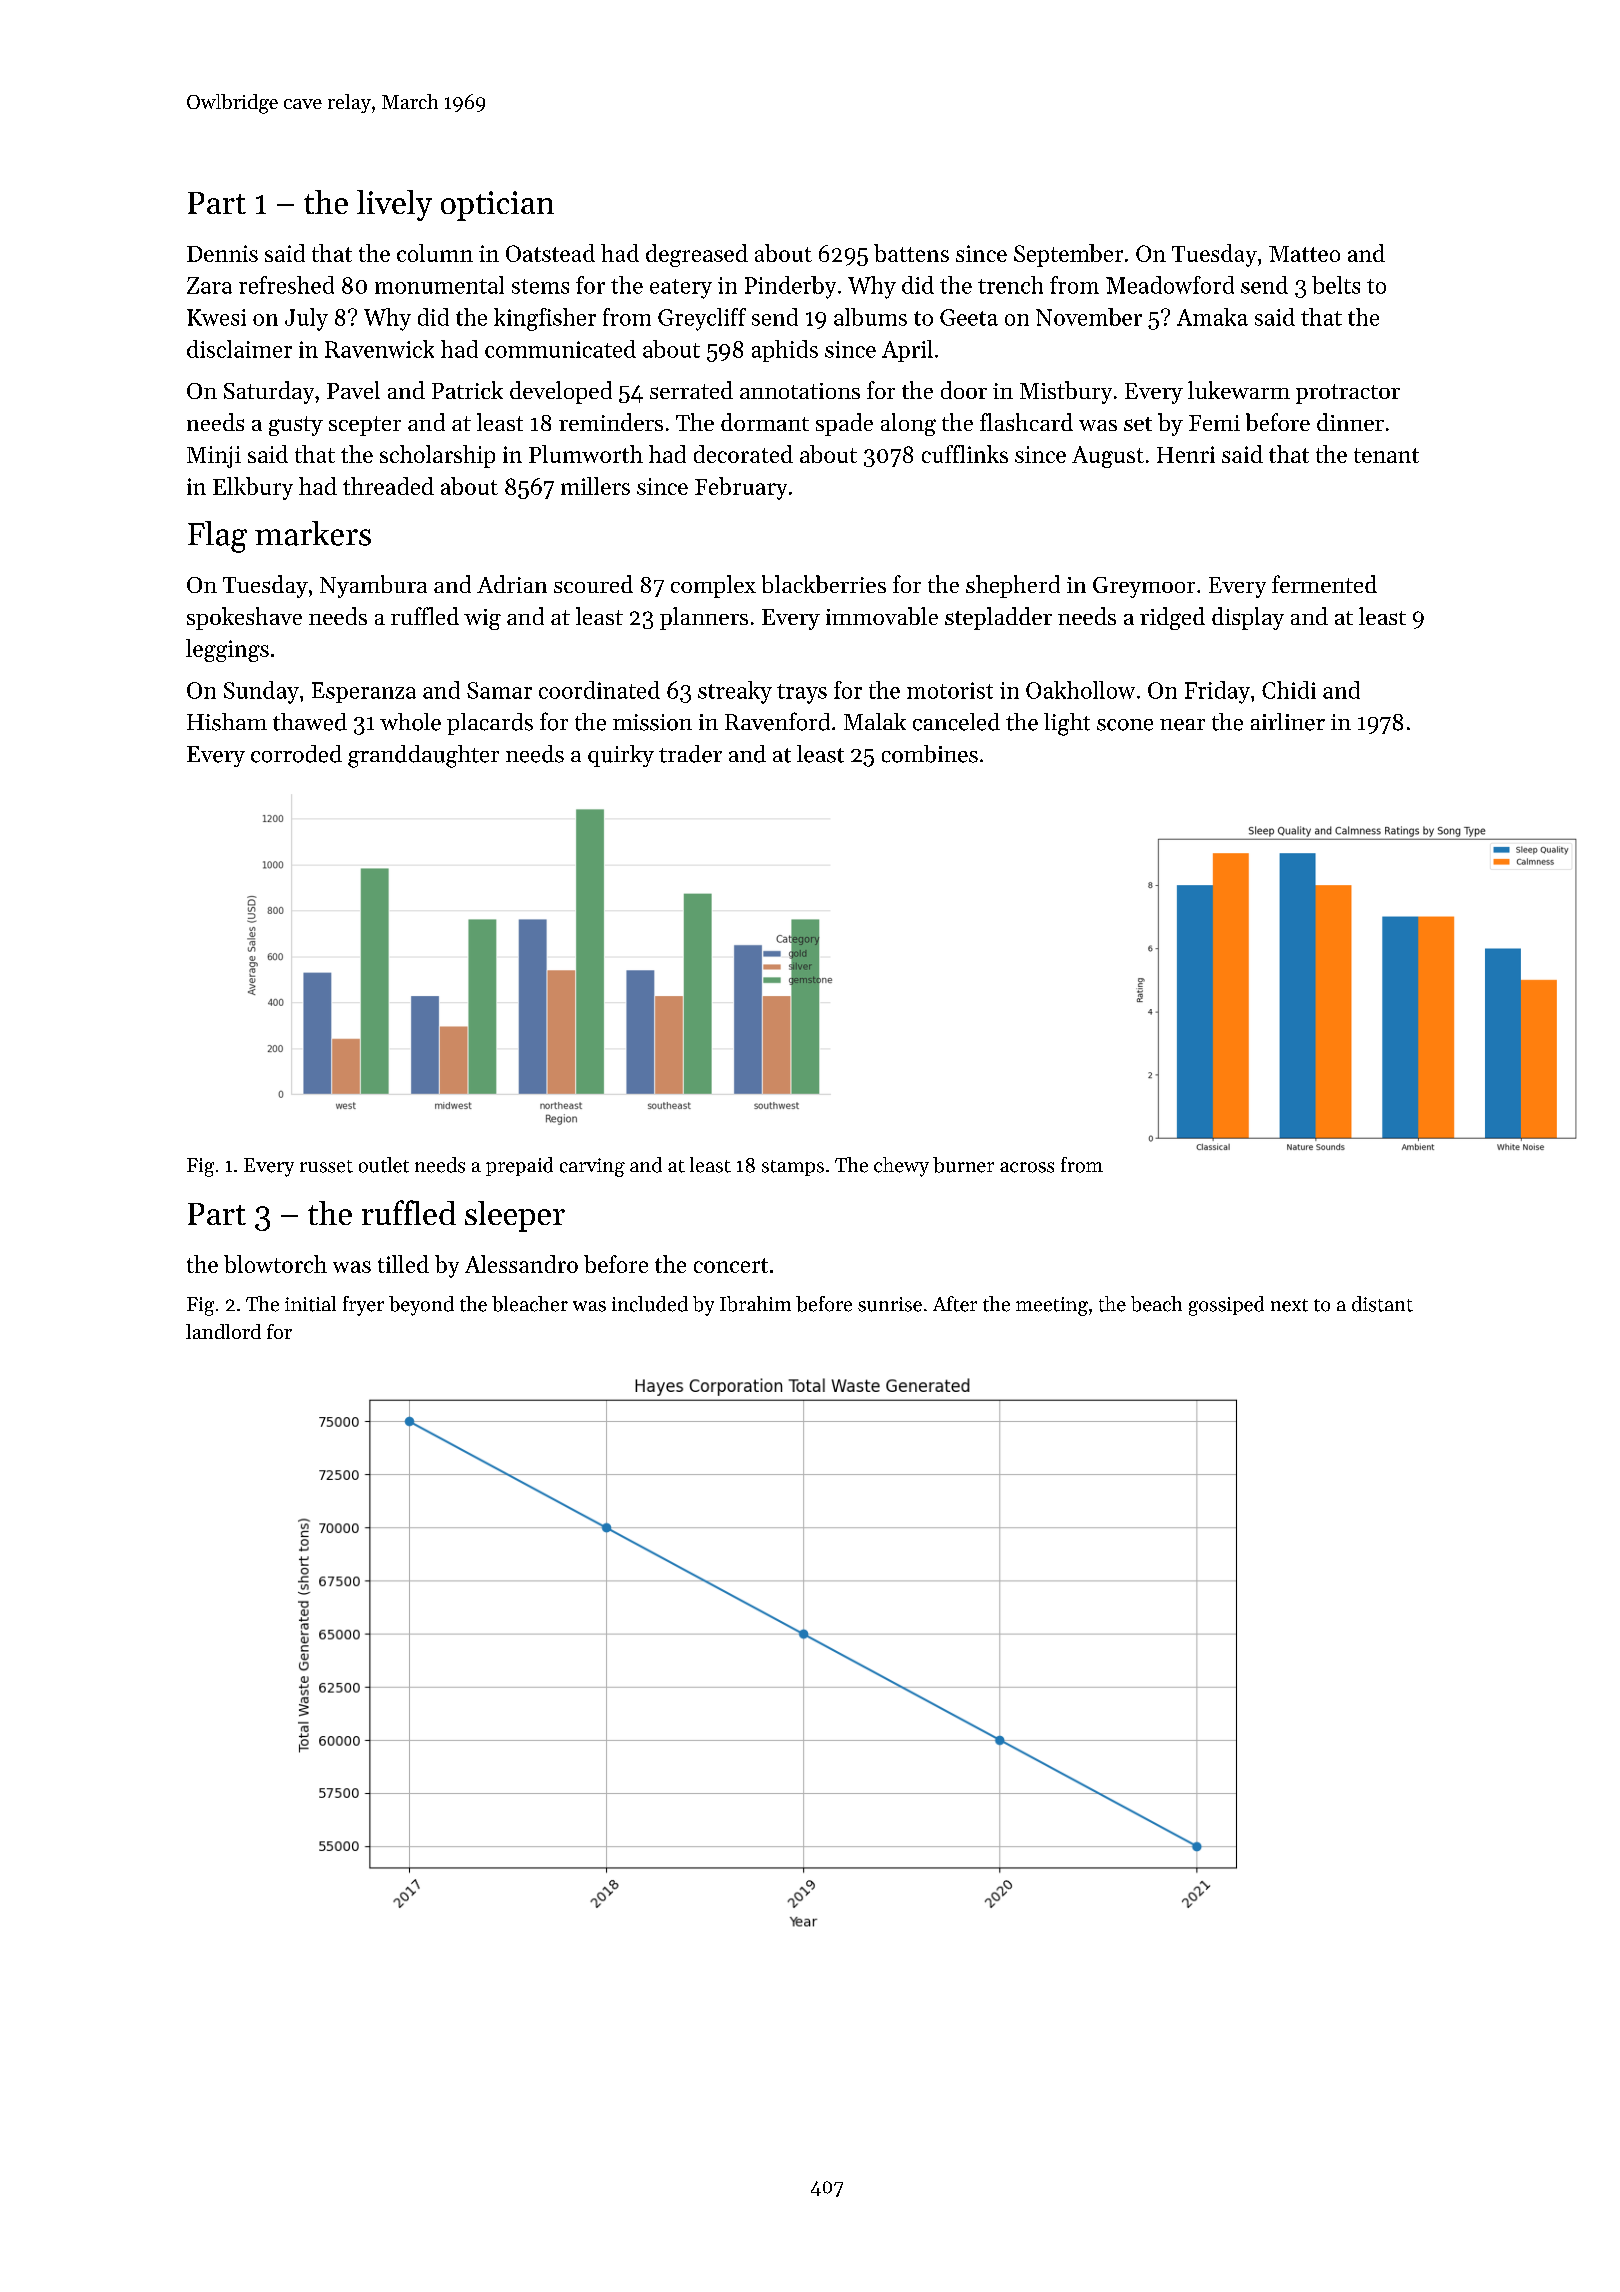 Image resolution: width=1620 pixels, height=2292 pixels. What do you see at coordinates (1336, 285) in the screenshot?
I see `belts` at bounding box center [1336, 285].
